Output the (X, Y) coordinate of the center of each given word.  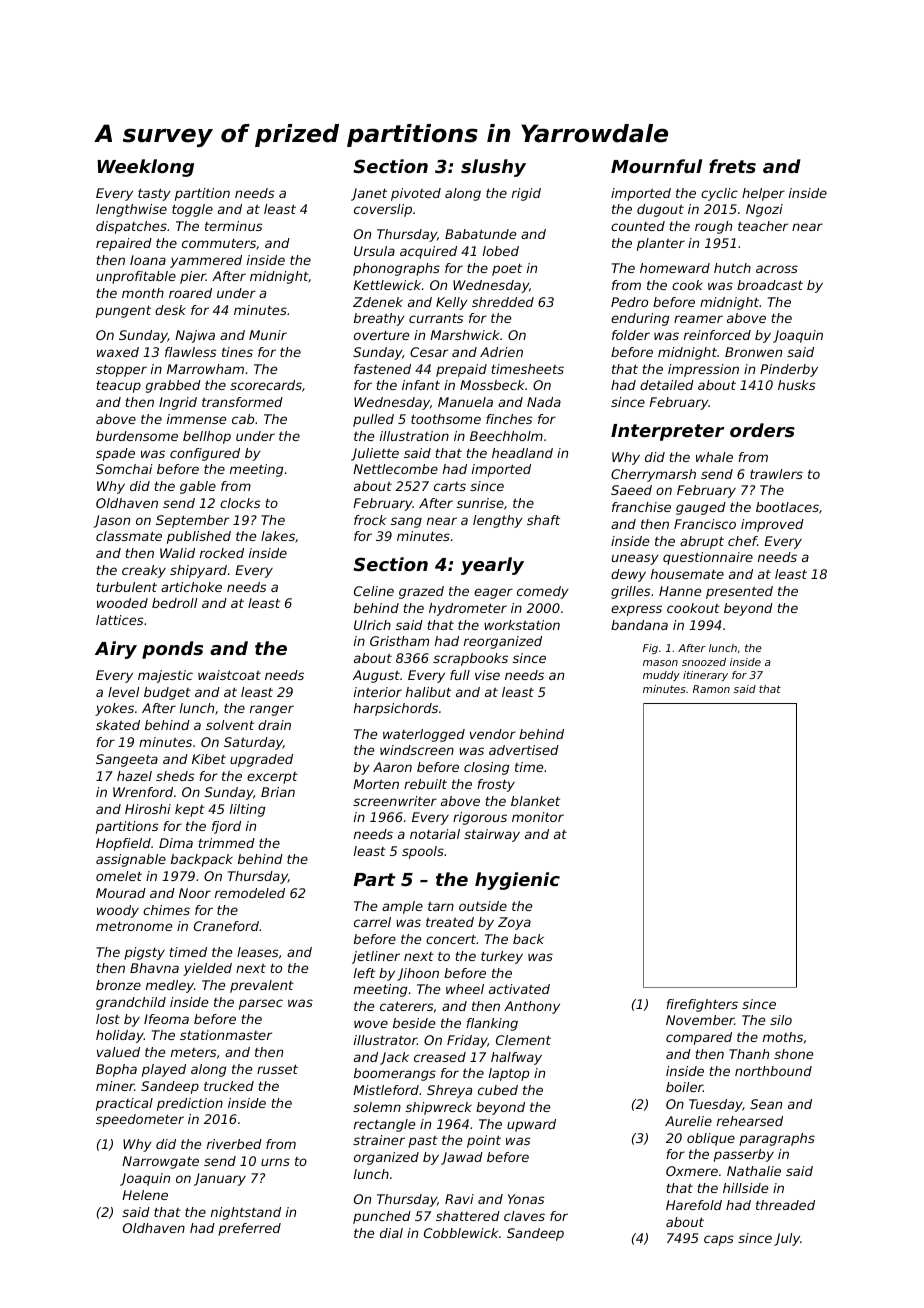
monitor (538, 817)
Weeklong (145, 168)
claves (524, 1216)
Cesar (429, 352)
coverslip (383, 210)
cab (243, 419)
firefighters (702, 1005)
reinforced (717, 335)
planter (661, 244)
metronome (134, 926)
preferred (249, 1229)
